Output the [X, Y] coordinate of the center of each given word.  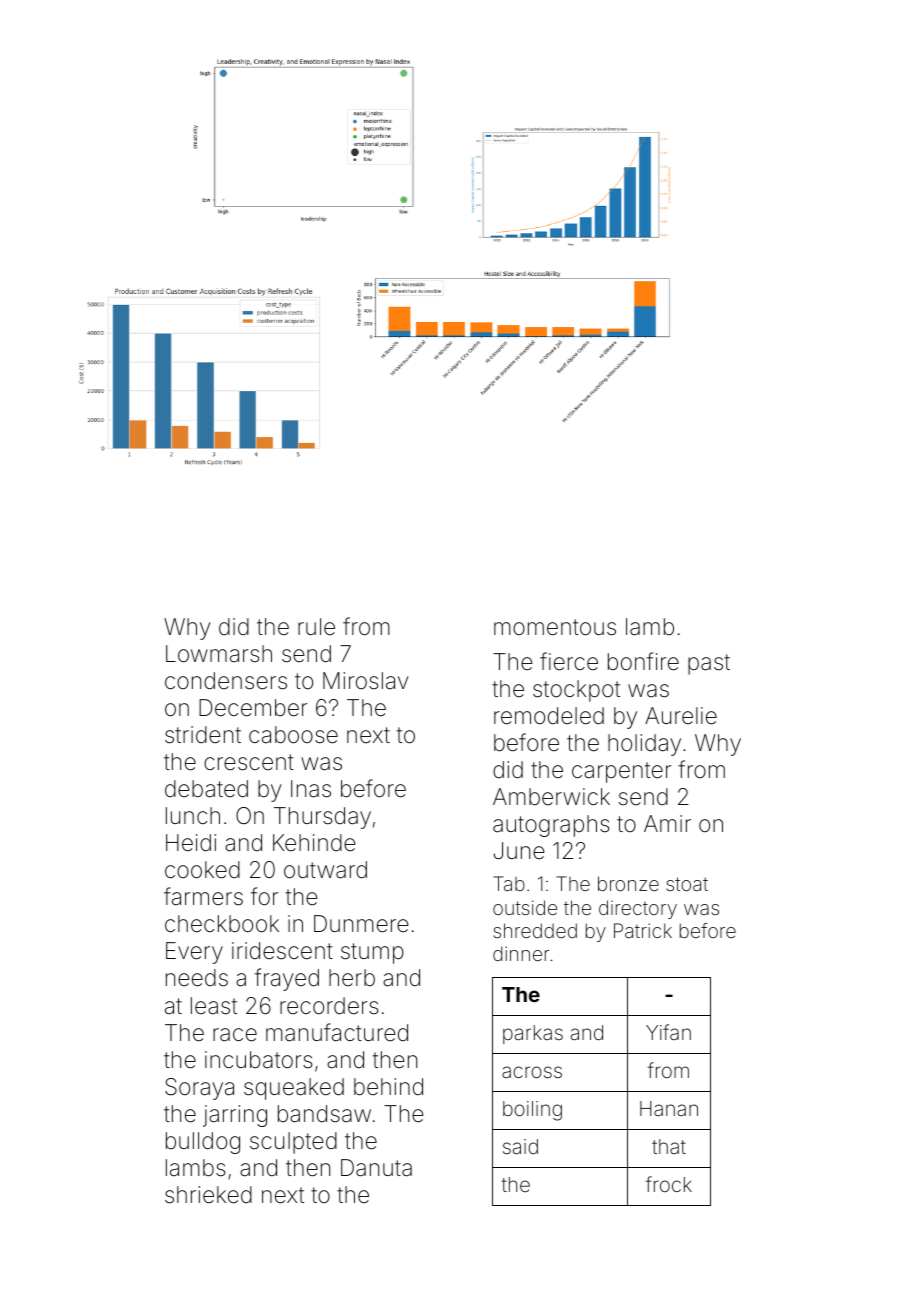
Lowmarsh [219, 654]
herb [352, 978]
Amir [667, 823]
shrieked [208, 1195]
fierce [569, 661]
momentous [555, 627]
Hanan [669, 1108]
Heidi [191, 843]
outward [325, 870]
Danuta [376, 1168]
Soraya [199, 1089]
